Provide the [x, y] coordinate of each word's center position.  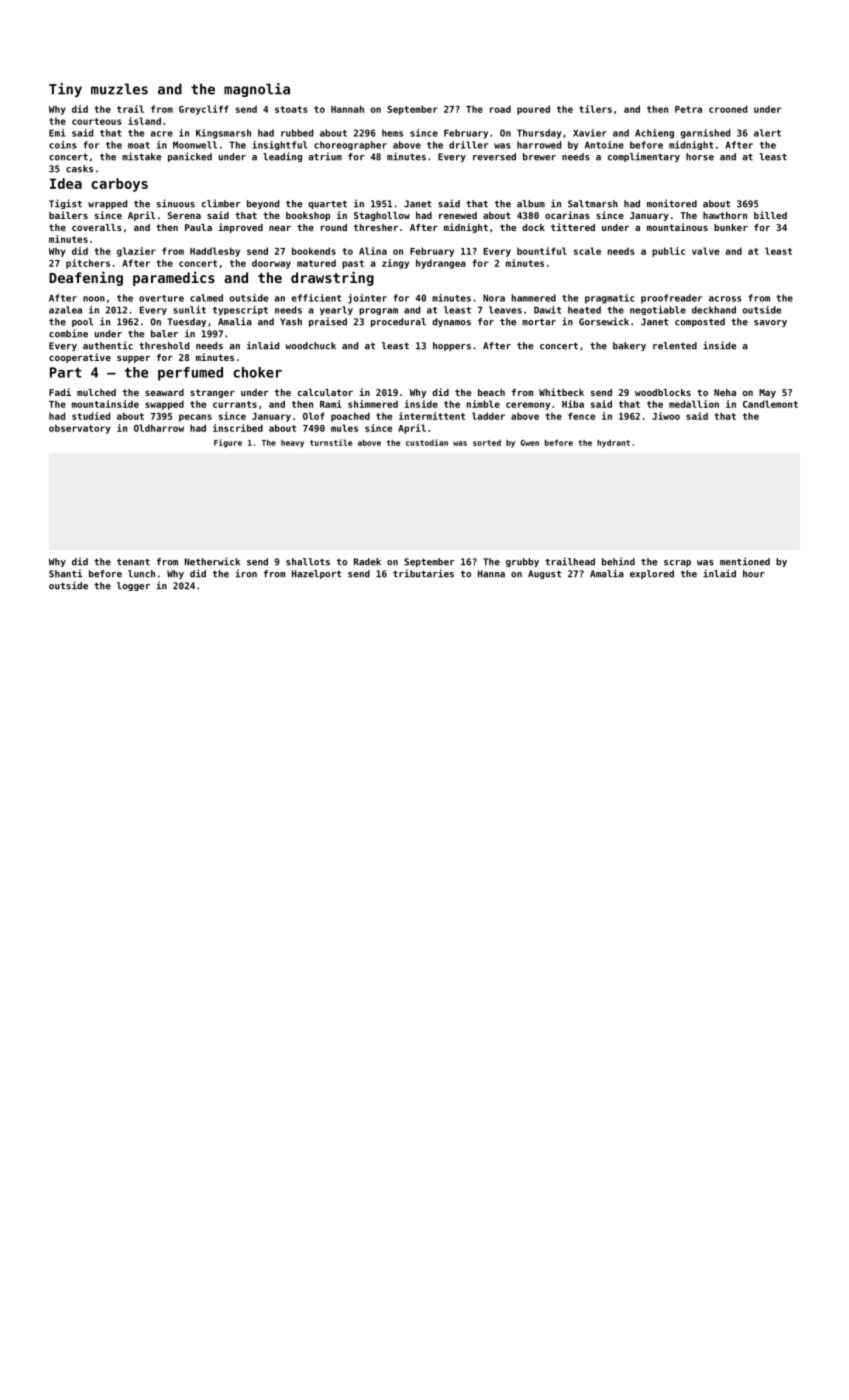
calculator [325, 392]
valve [705, 251]
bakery [629, 346]
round [334, 227]
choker [257, 372]
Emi [57, 133]
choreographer [350, 145]
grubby [522, 562]
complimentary [644, 157]
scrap [677, 563]
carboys [119, 185]
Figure [228, 443]
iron [246, 573]
